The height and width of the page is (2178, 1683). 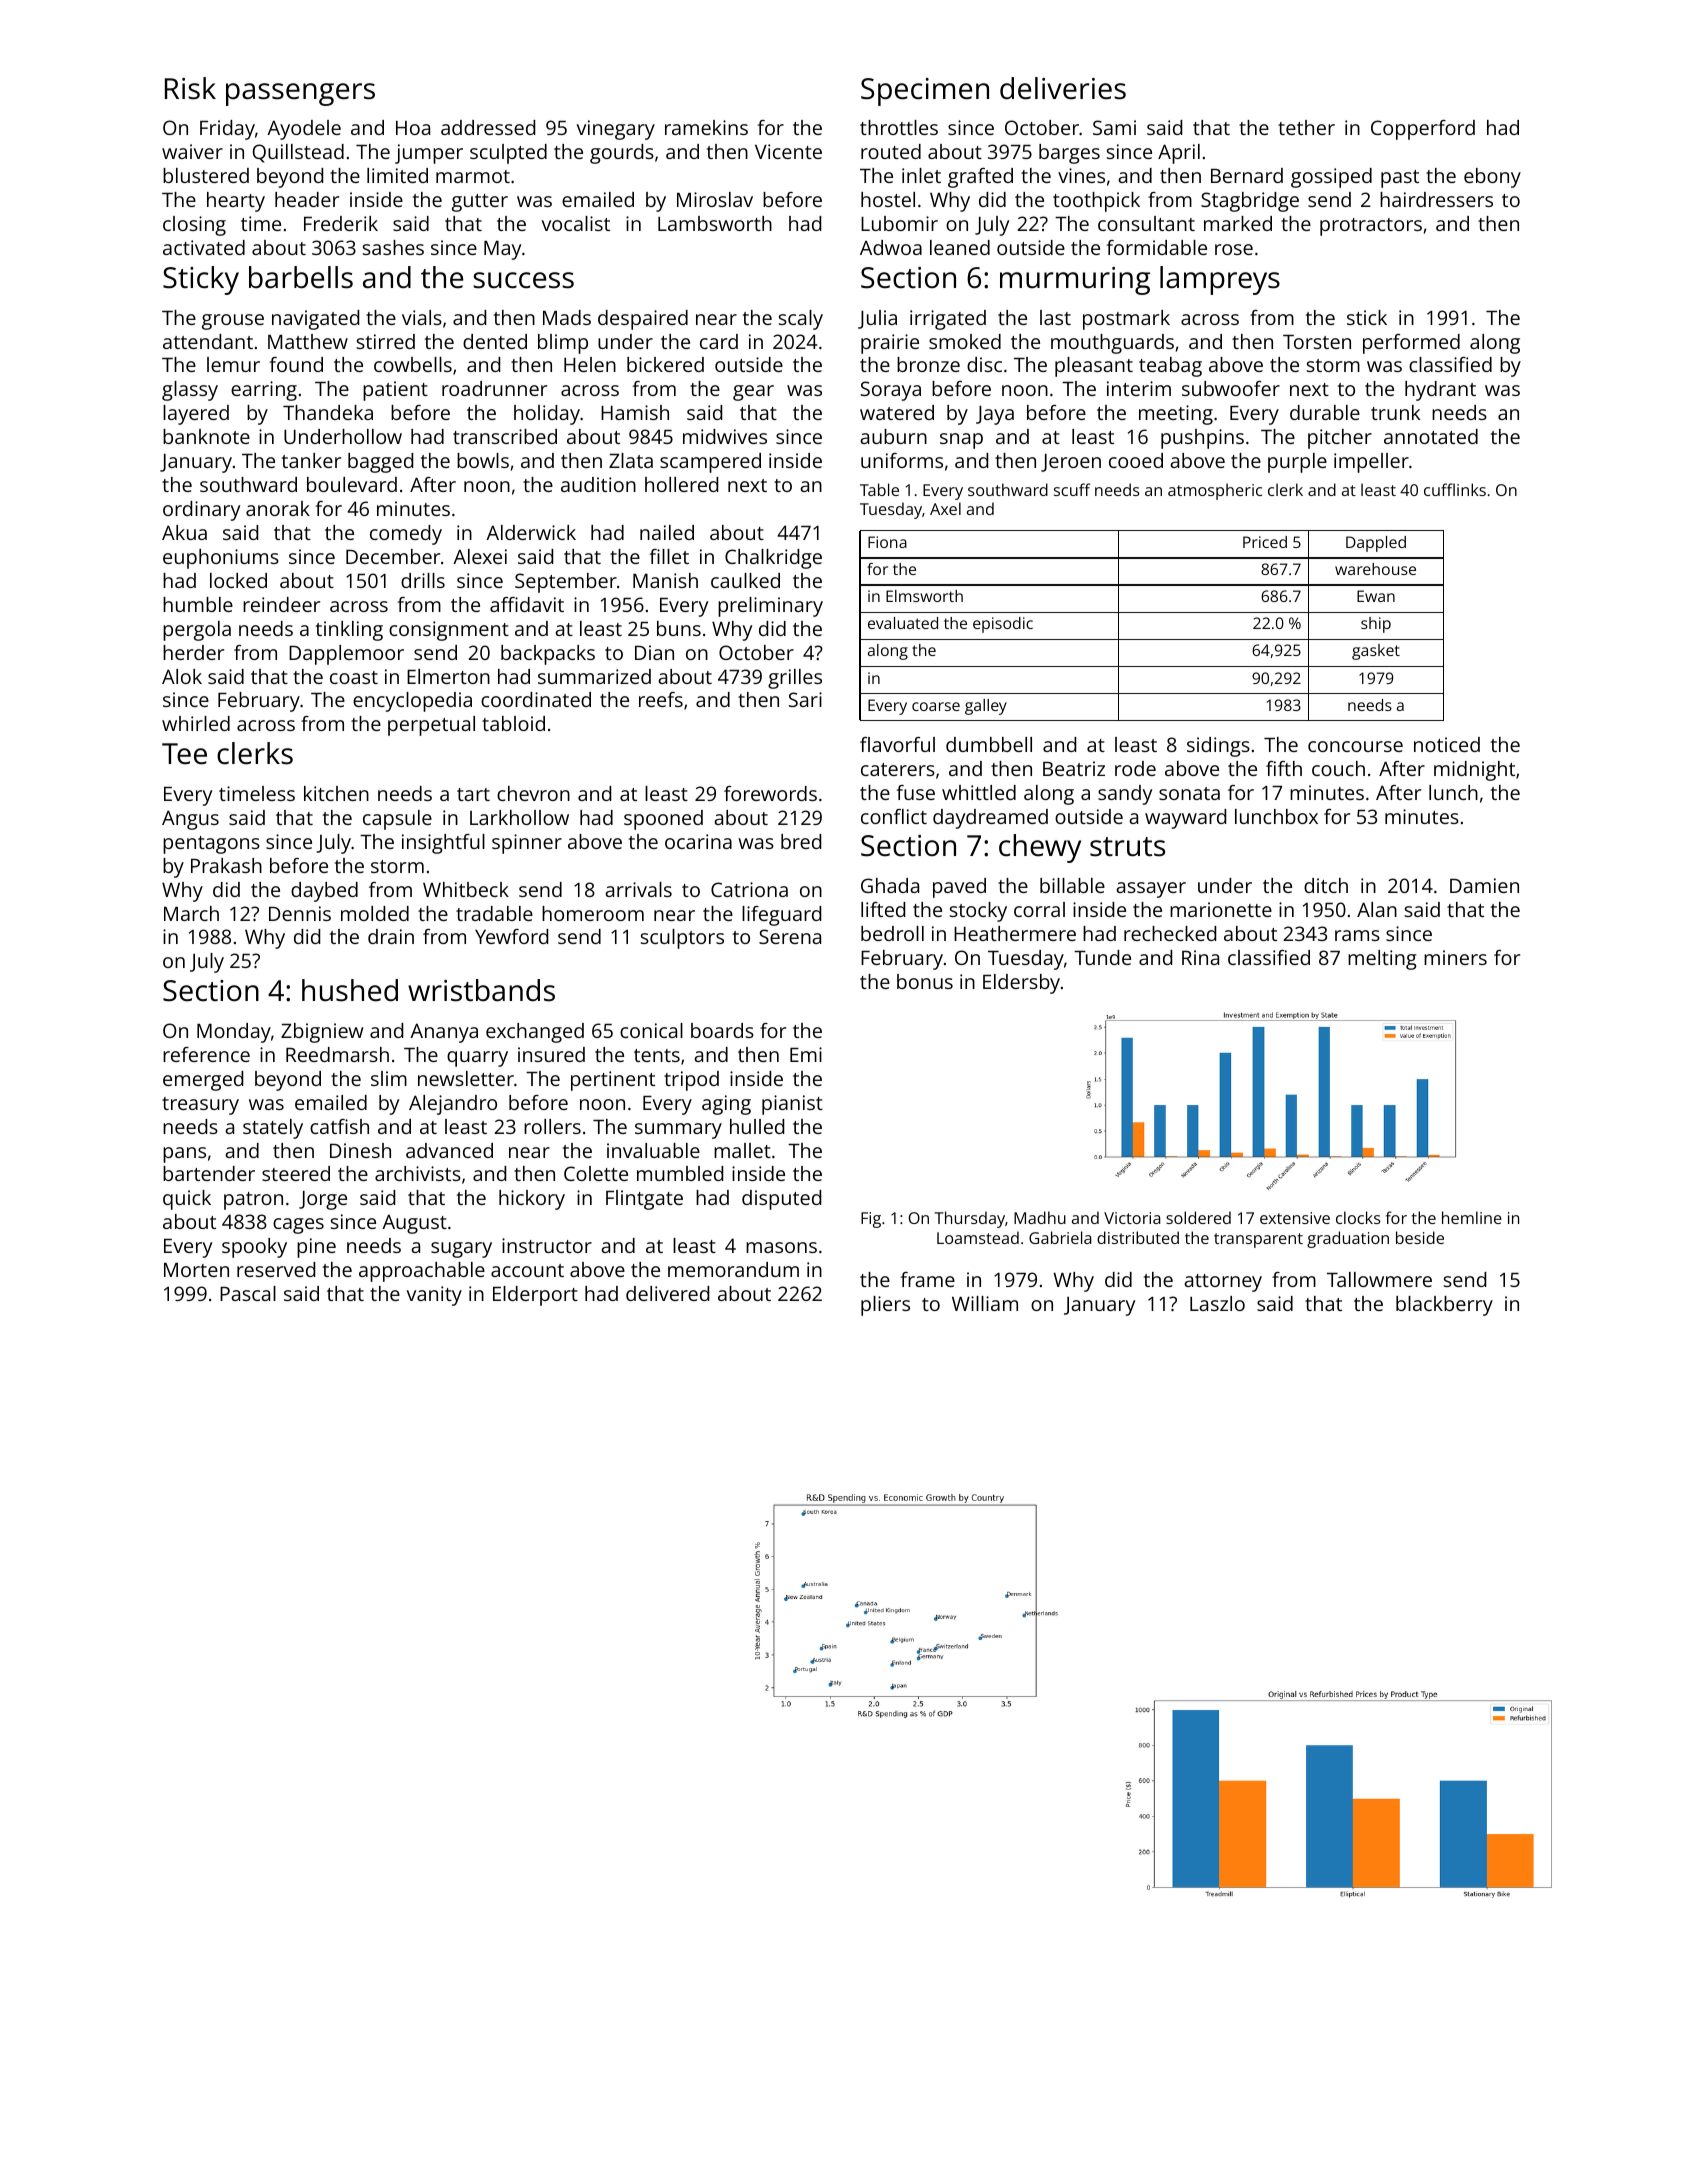 What do you see at coordinates (354, 677) in the page?
I see `coast` at bounding box center [354, 677].
